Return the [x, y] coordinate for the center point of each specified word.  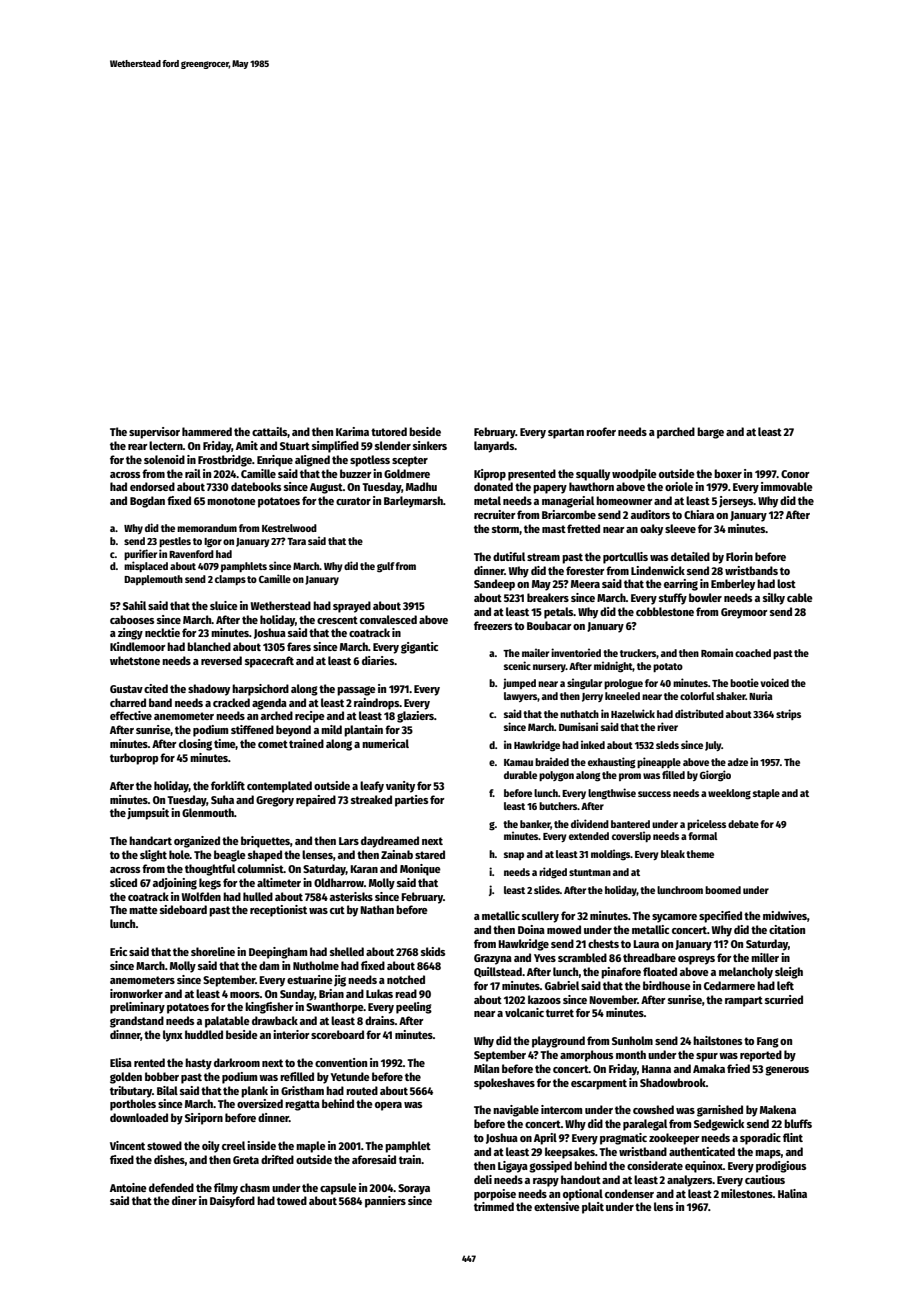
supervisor [154, 433]
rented [149, 1062]
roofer [601, 431]
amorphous [586, 1056]
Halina [792, 1193]
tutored [389, 431]
